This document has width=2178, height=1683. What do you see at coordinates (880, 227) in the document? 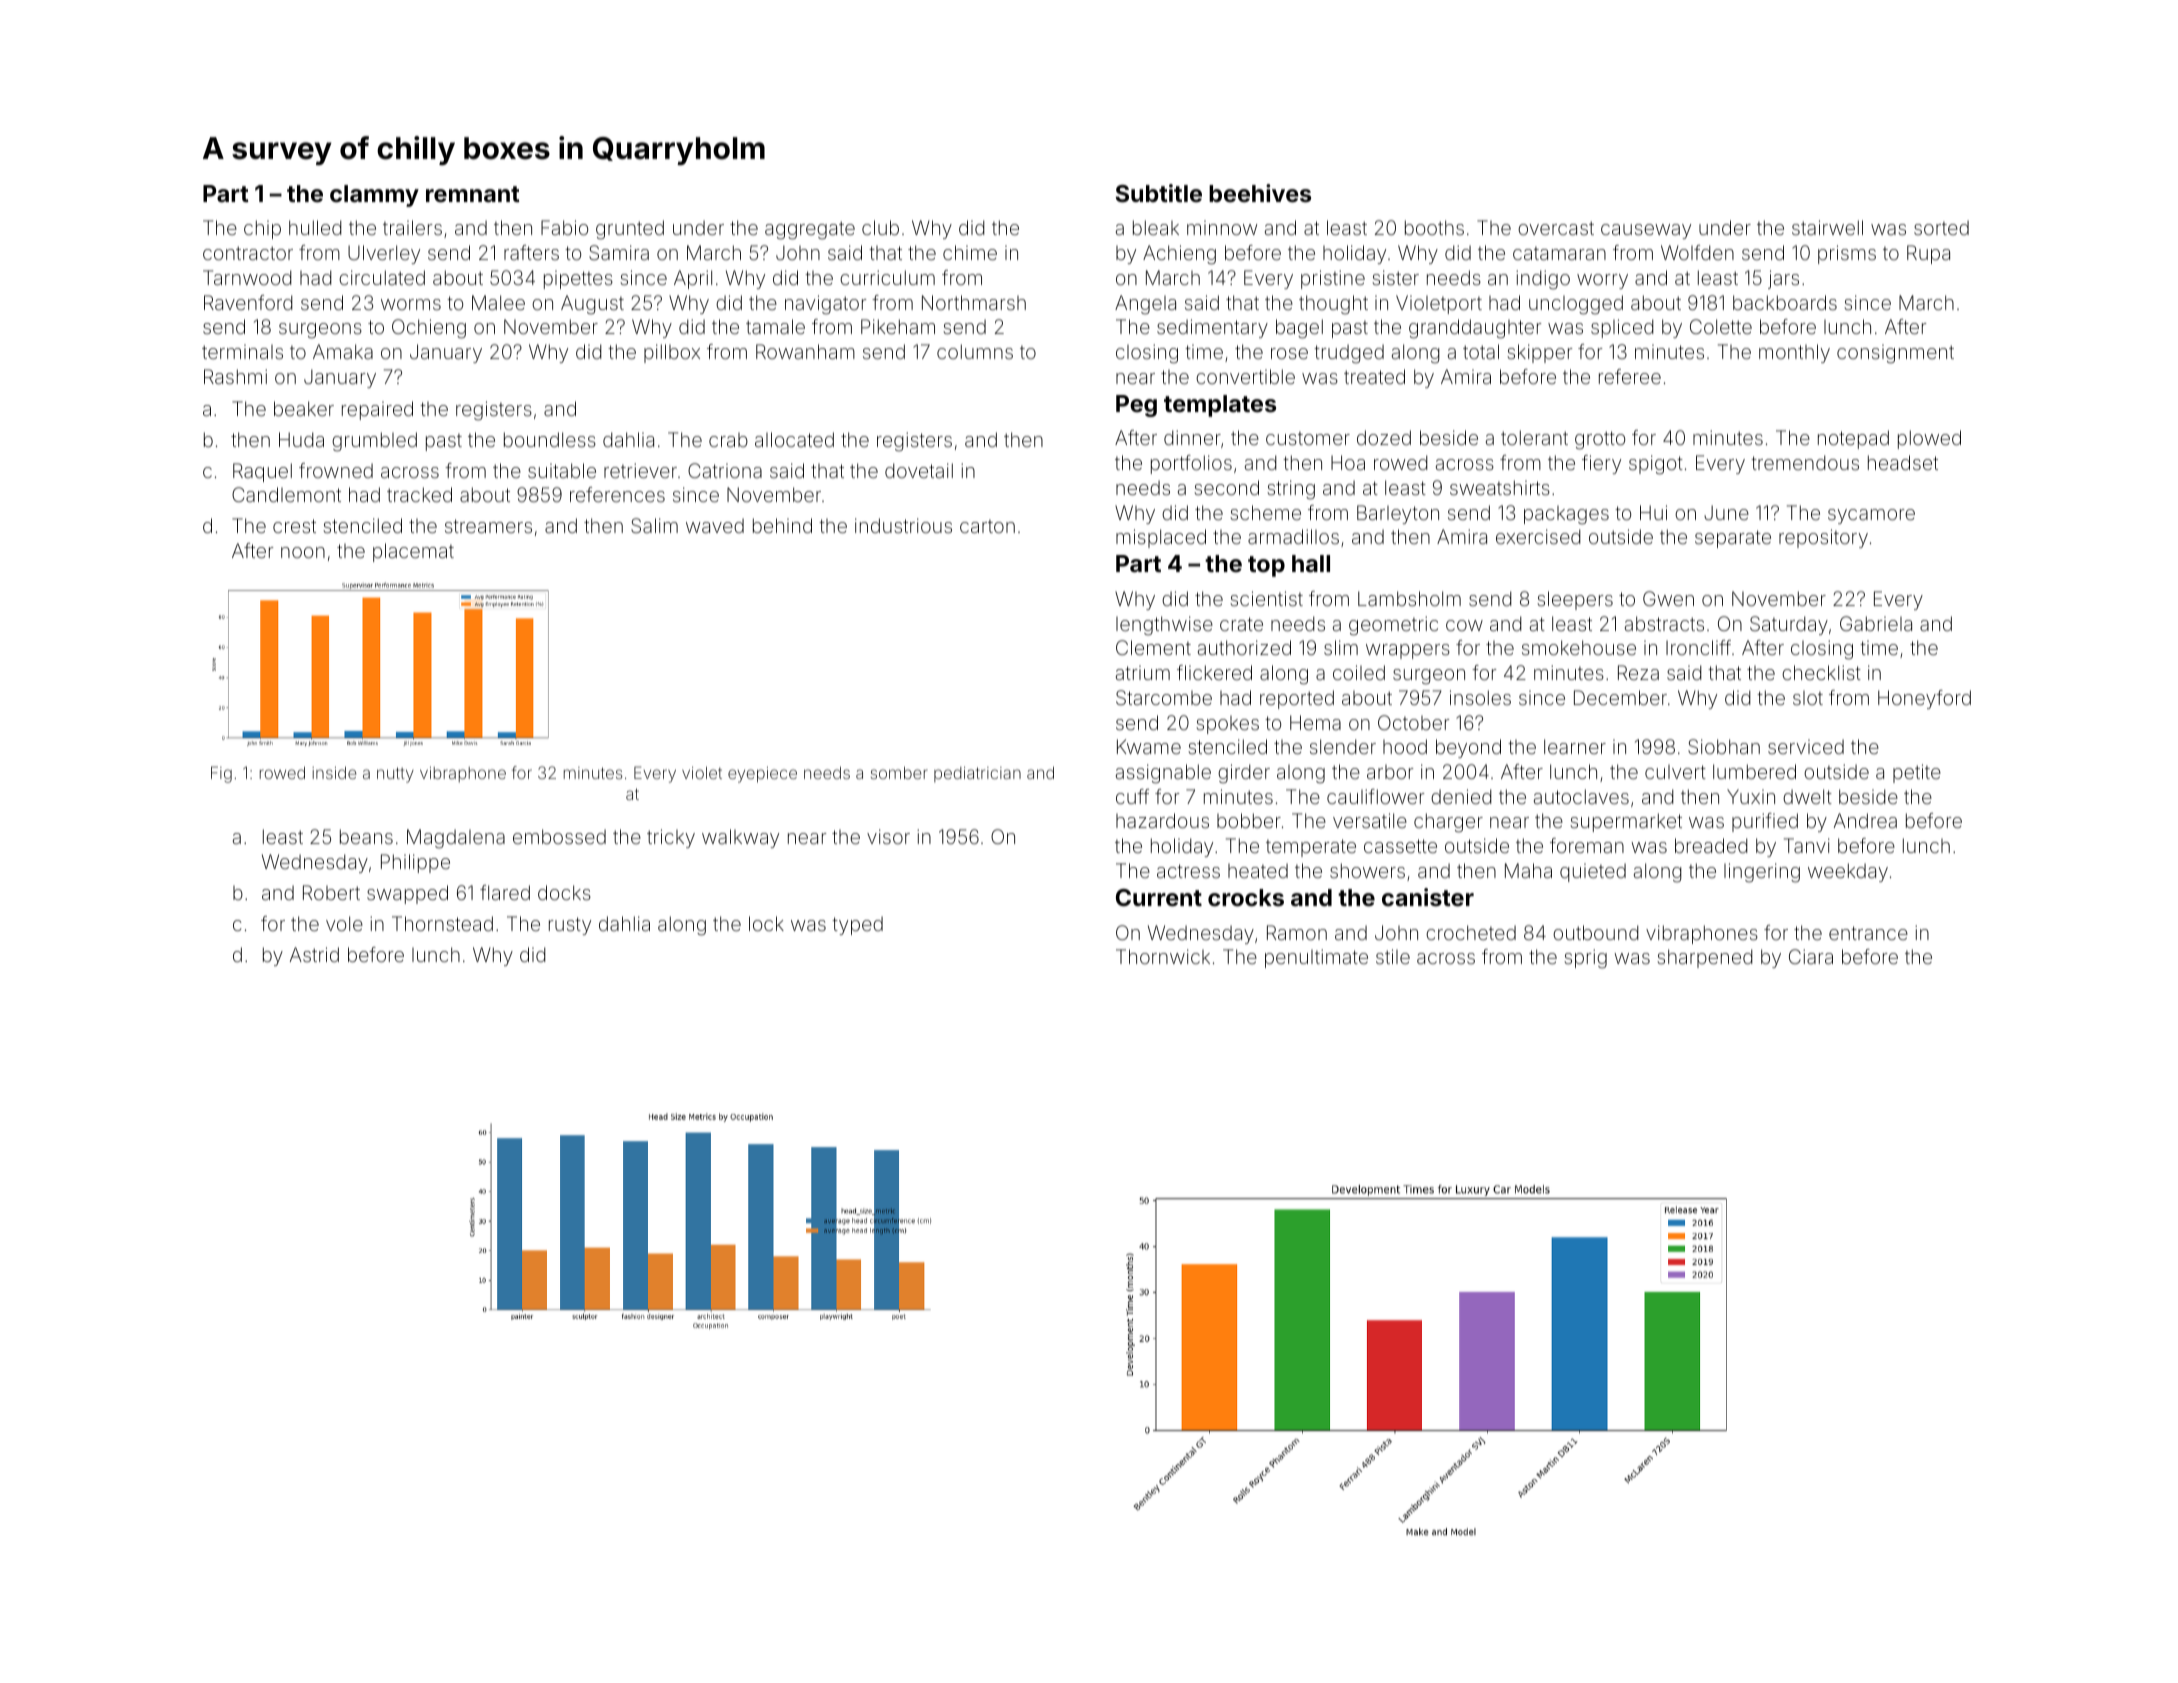
I see `club` at bounding box center [880, 227].
